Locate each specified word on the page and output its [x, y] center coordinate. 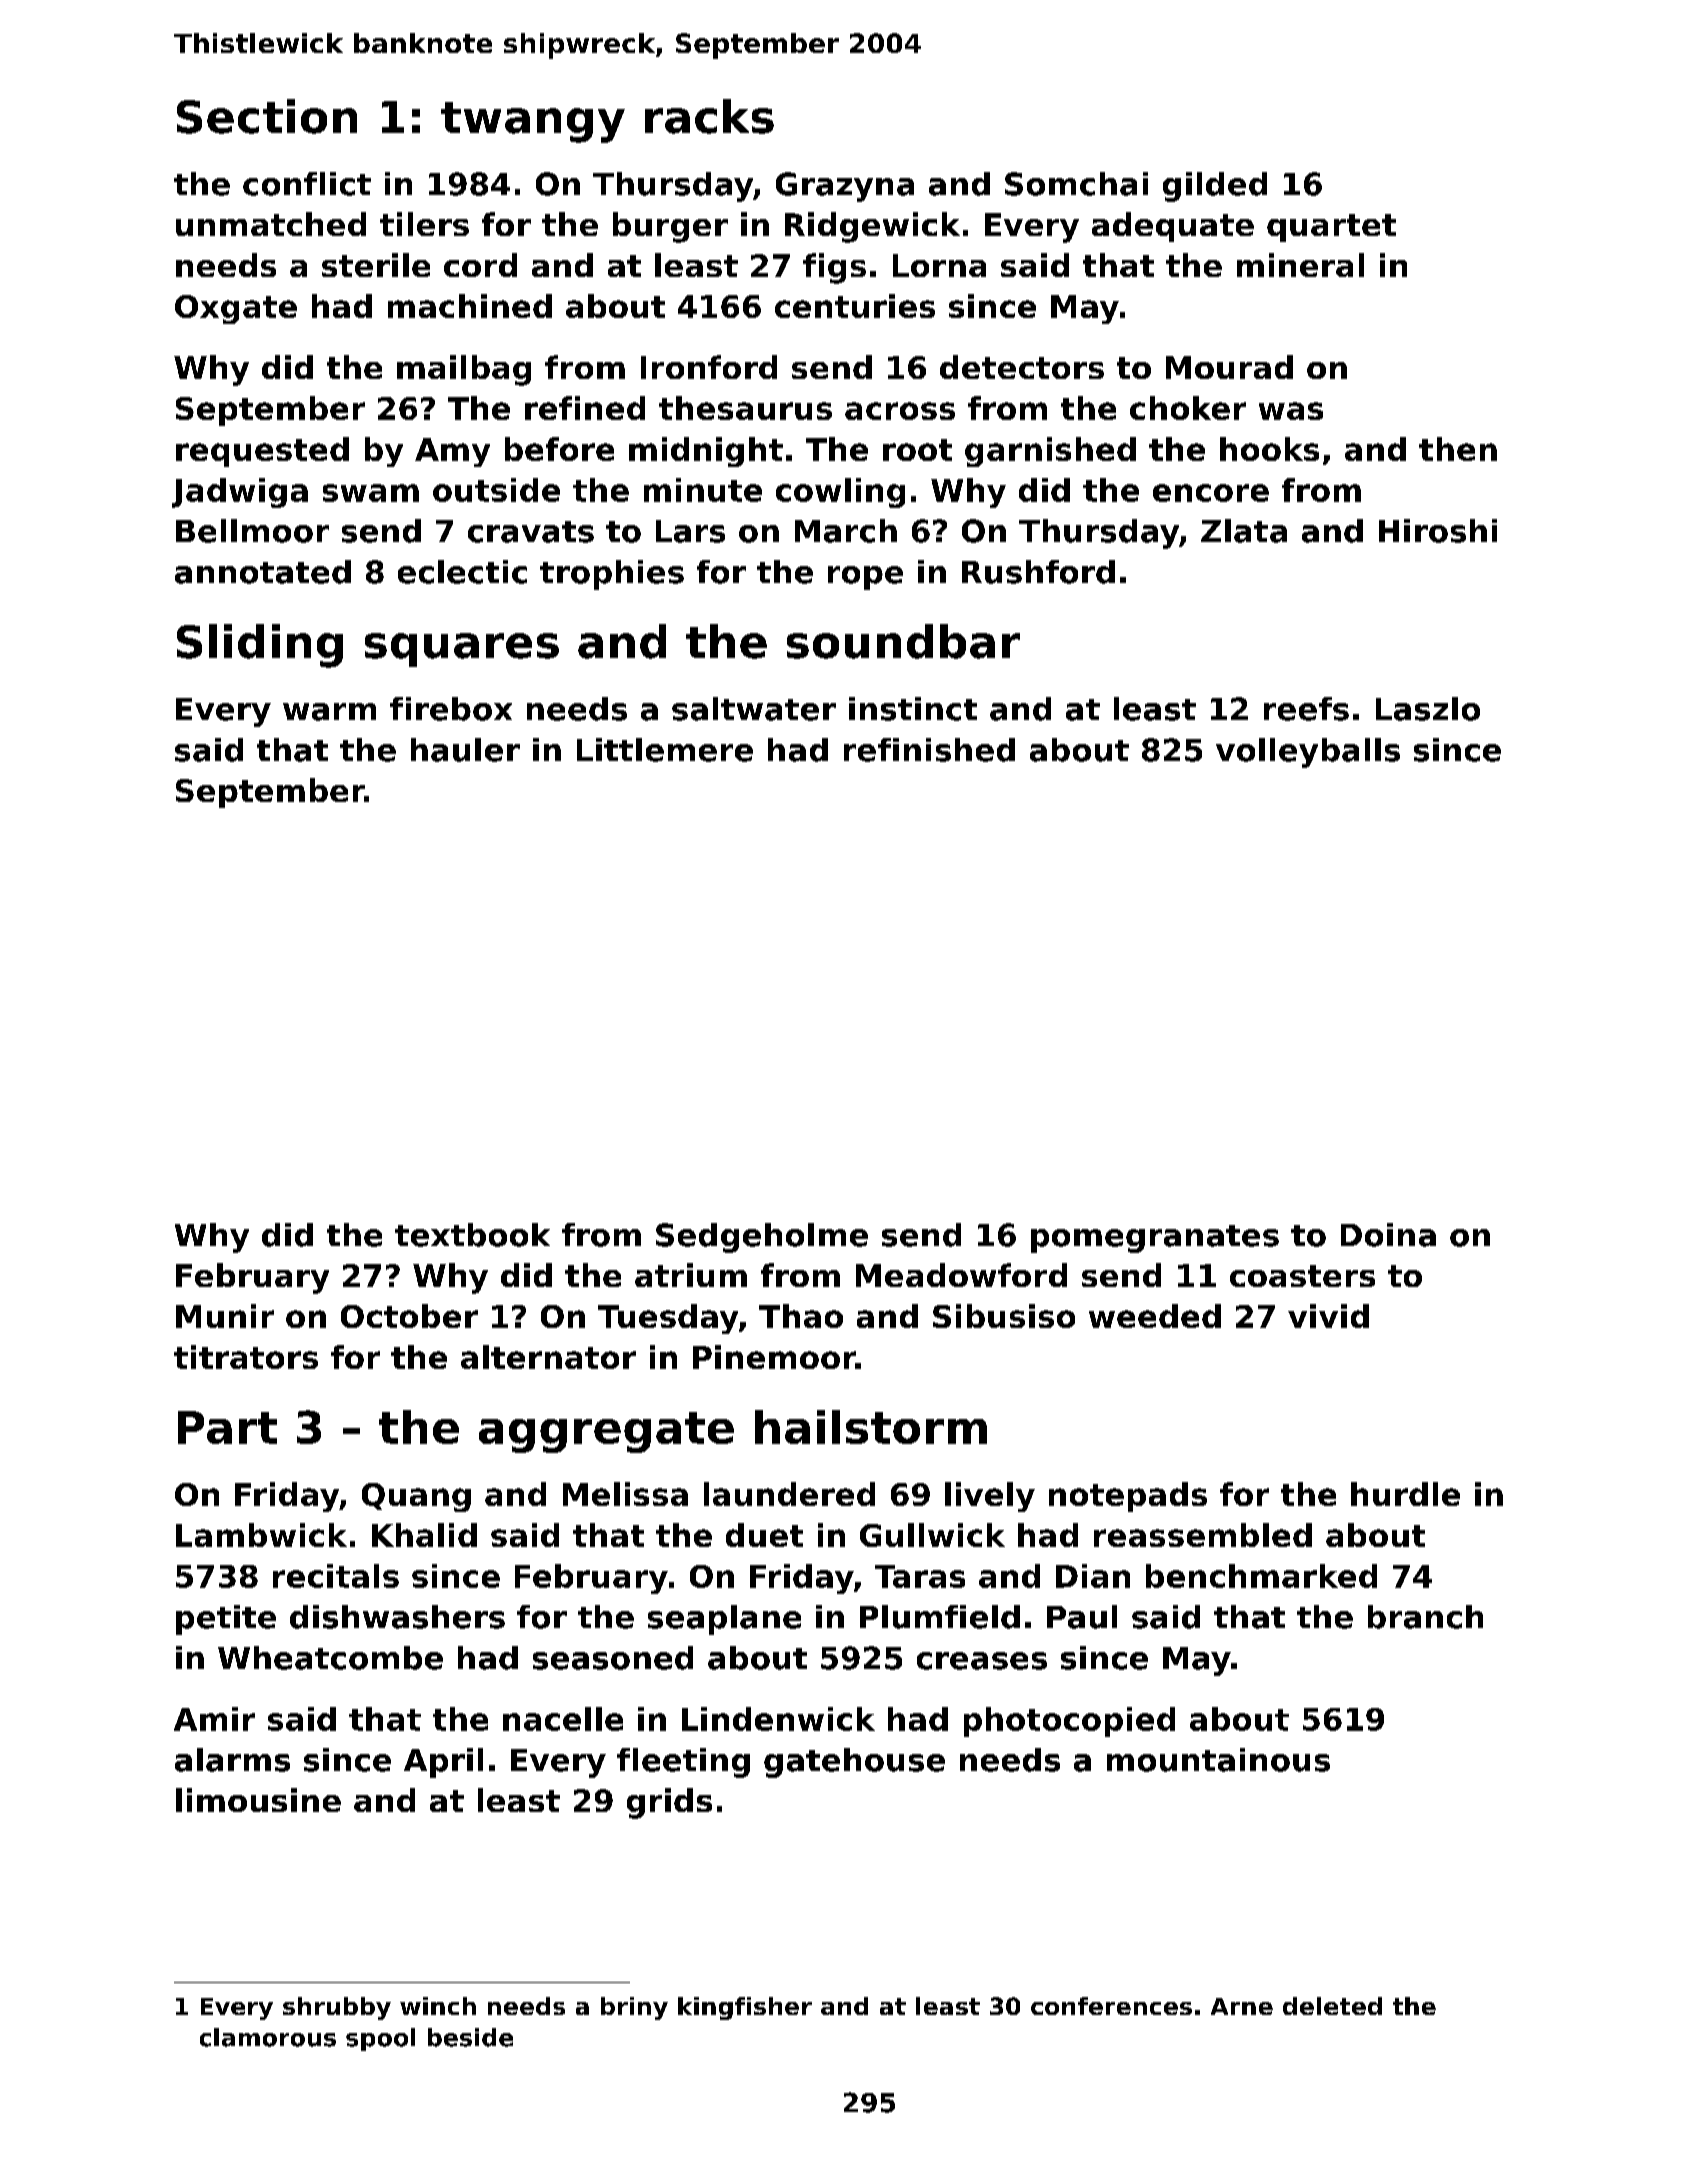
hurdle [1405, 1494]
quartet [1331, 228]
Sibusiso [1004, 1316]
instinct [913, 709]
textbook [472, 1235]
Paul [1082, 1617]
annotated [263, 572]
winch [438, 2006]
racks [709, 116]
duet [764, 1535]
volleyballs [1308, 753]
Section [267, 116]
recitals [336, 1576]
